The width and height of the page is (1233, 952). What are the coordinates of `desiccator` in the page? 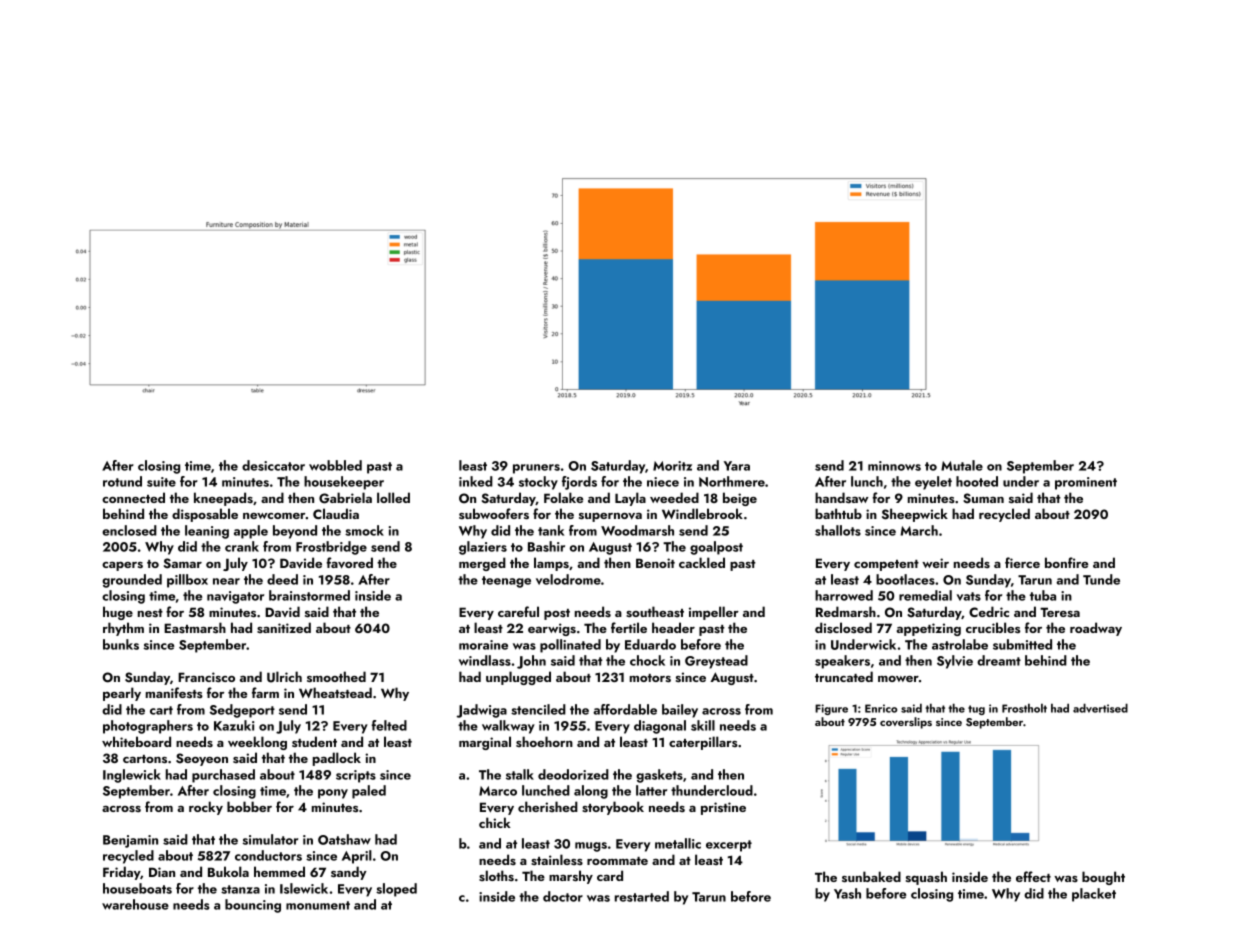 It's located at (273, 465).
